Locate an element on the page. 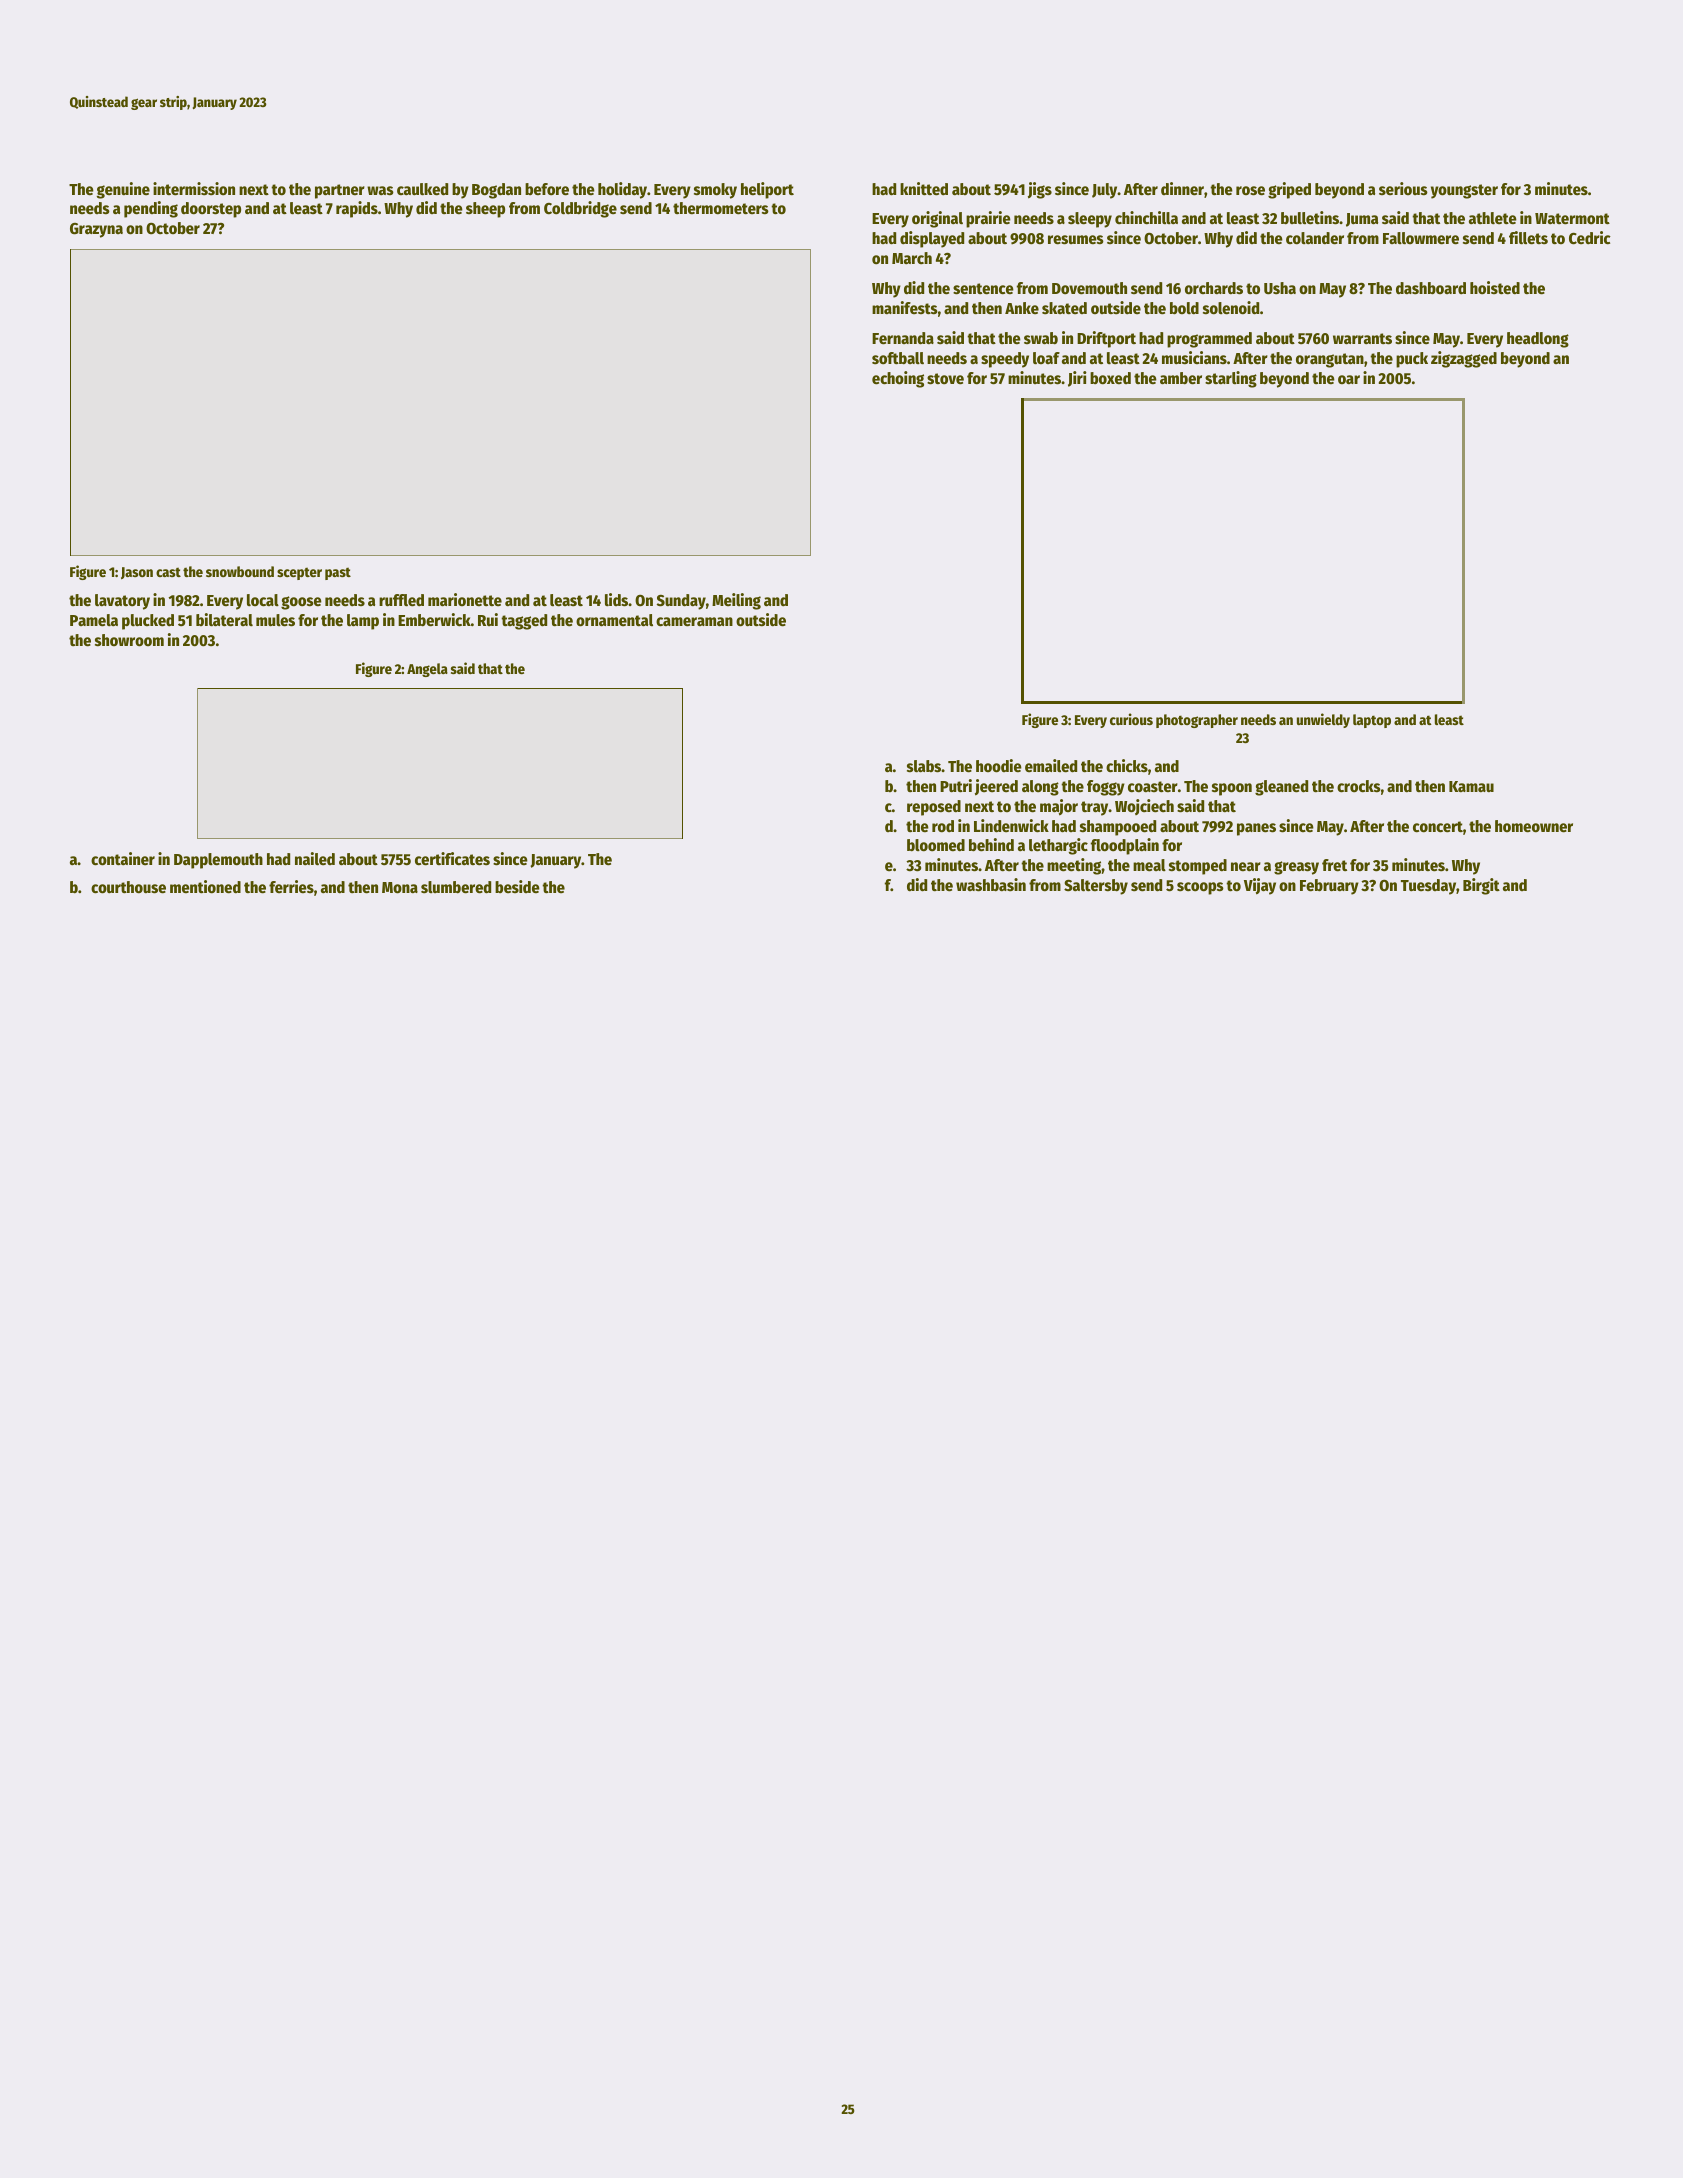 The height and width of the document is (2178, 1683). Jiri is located at coordinates (1077, 379).
